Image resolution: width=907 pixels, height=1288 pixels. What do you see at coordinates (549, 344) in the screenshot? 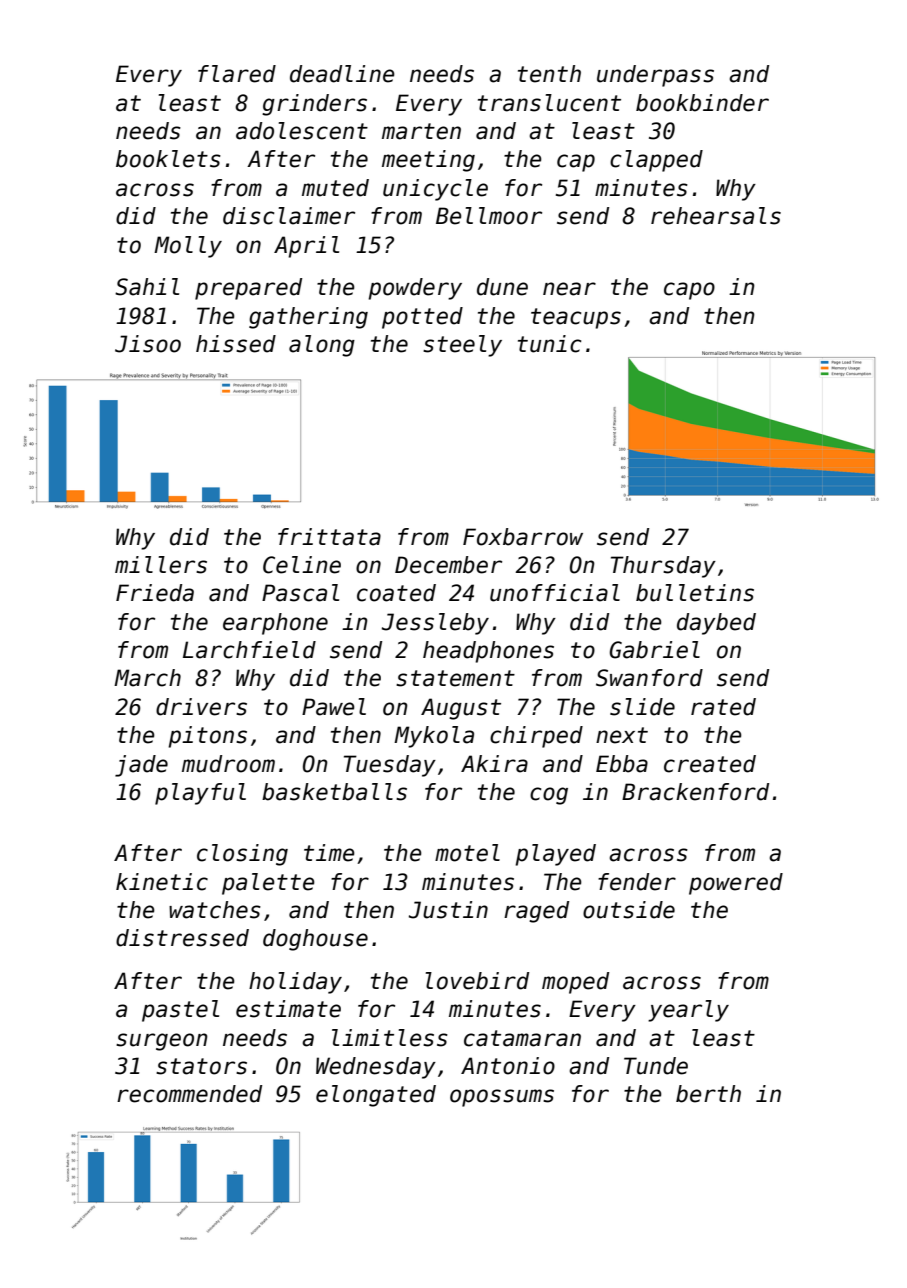
I see `tunic` at bounding box center [549, 344].
